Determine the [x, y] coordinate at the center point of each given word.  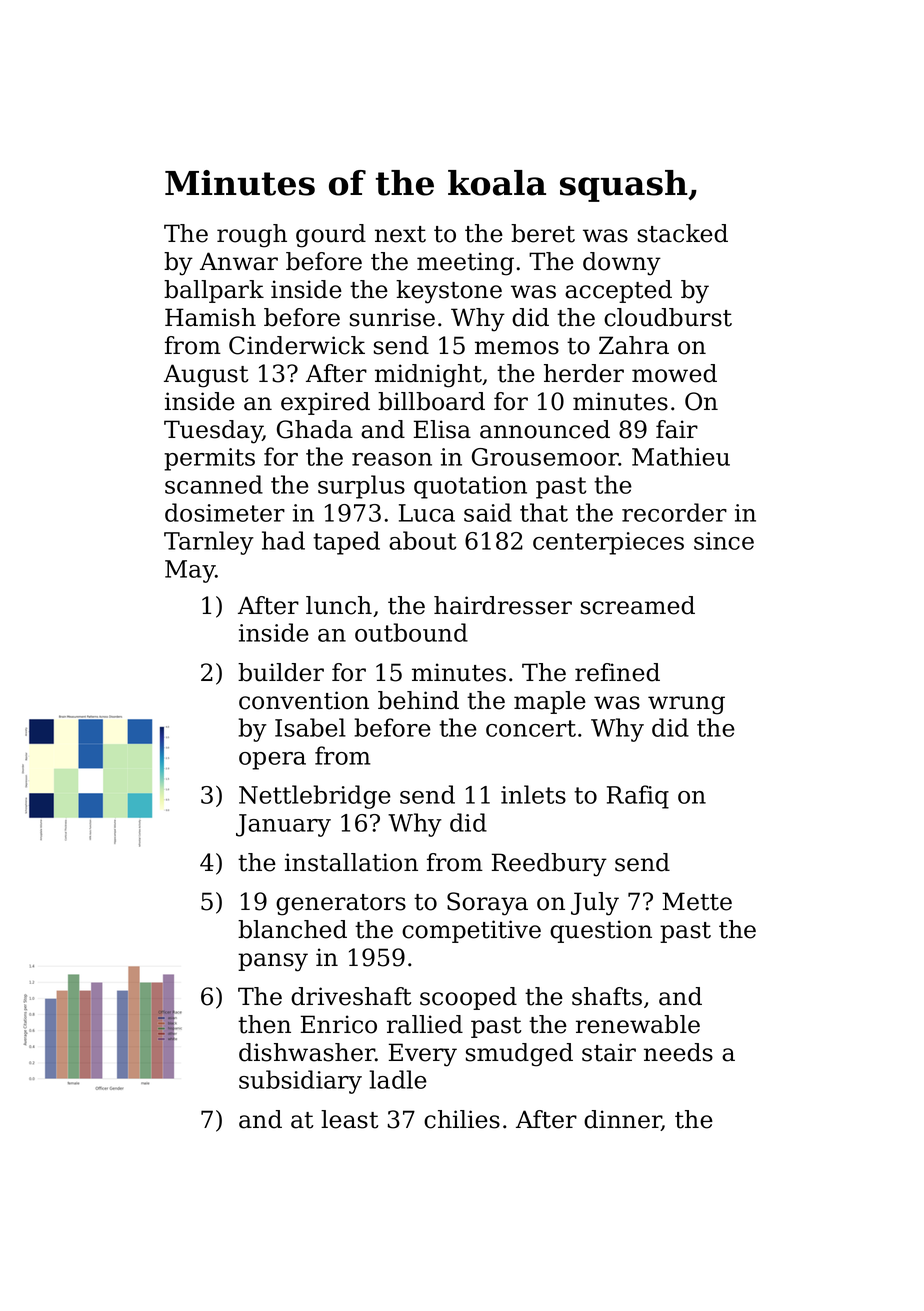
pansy [273, 962]
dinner [622, 1120]
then [264, 1024]
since [724, 541]
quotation [470, 487]
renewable [638, 1024]
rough [252, 236]
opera [272, 761]
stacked [683, 233]
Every [423, 1055]
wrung [686, 705]
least [350, 1119]
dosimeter [225, 512]
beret [543, 233]
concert [531, 728]
